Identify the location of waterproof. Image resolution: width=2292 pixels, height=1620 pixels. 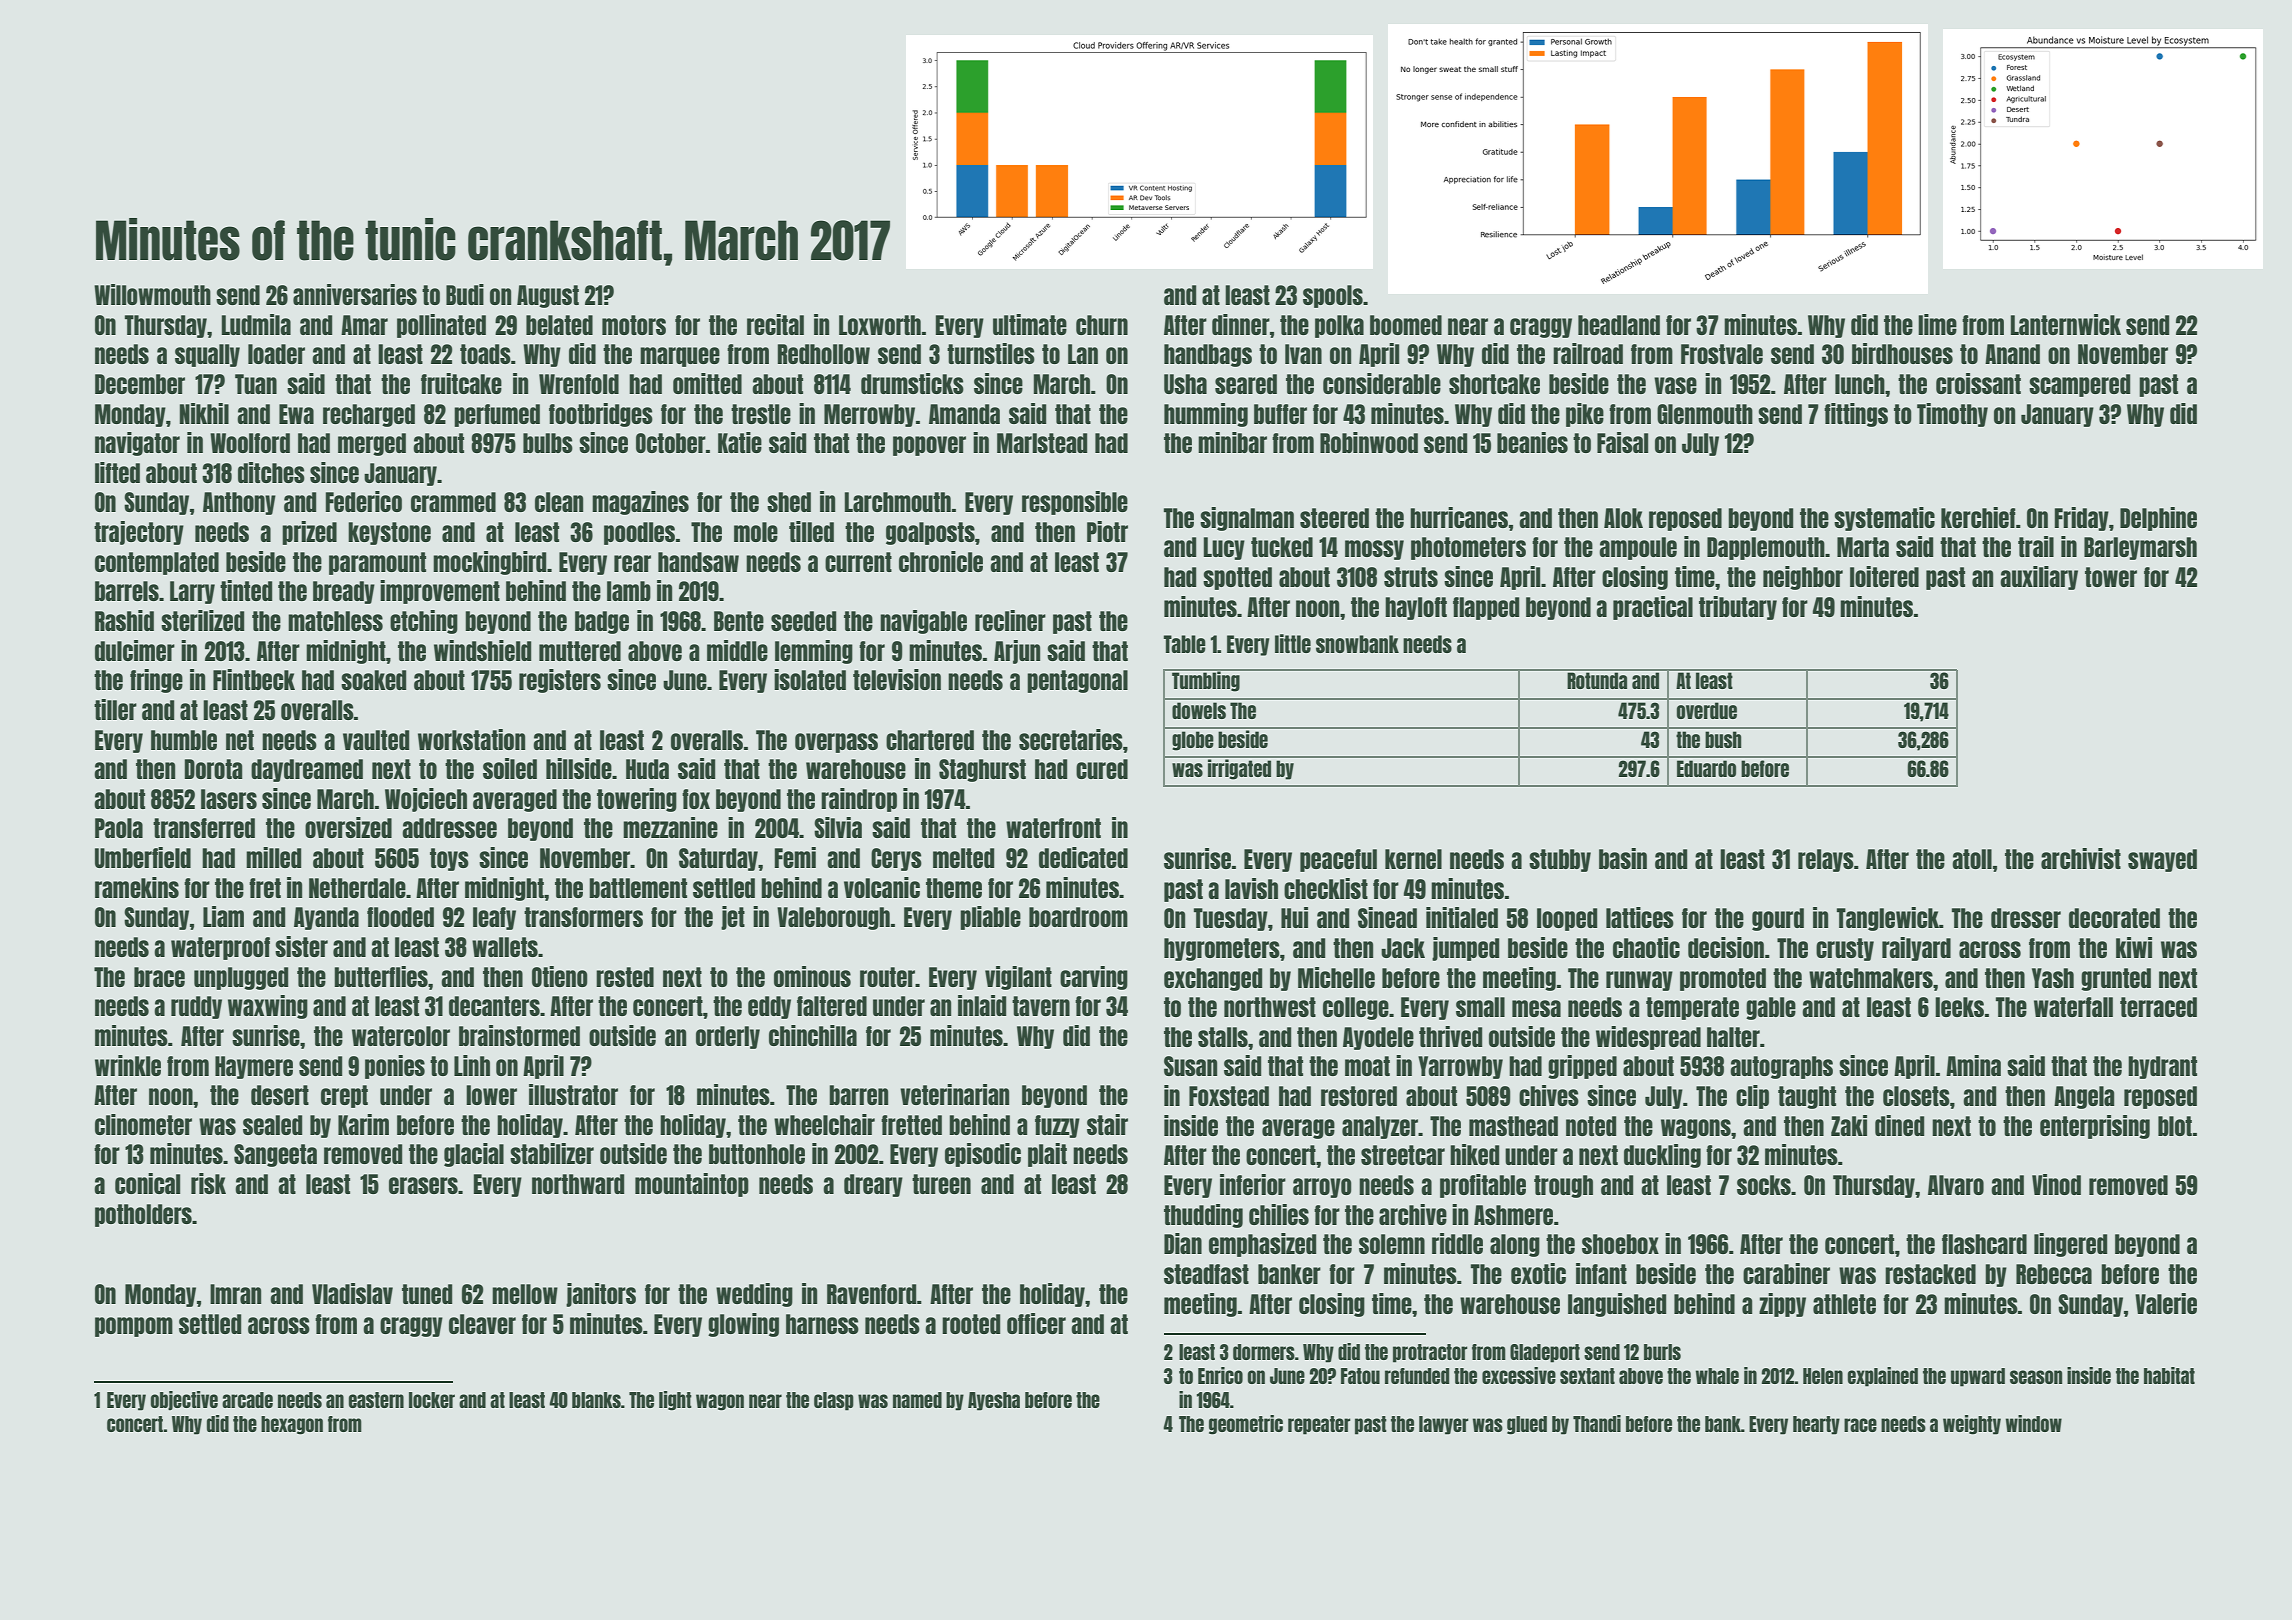
(220, 948).
